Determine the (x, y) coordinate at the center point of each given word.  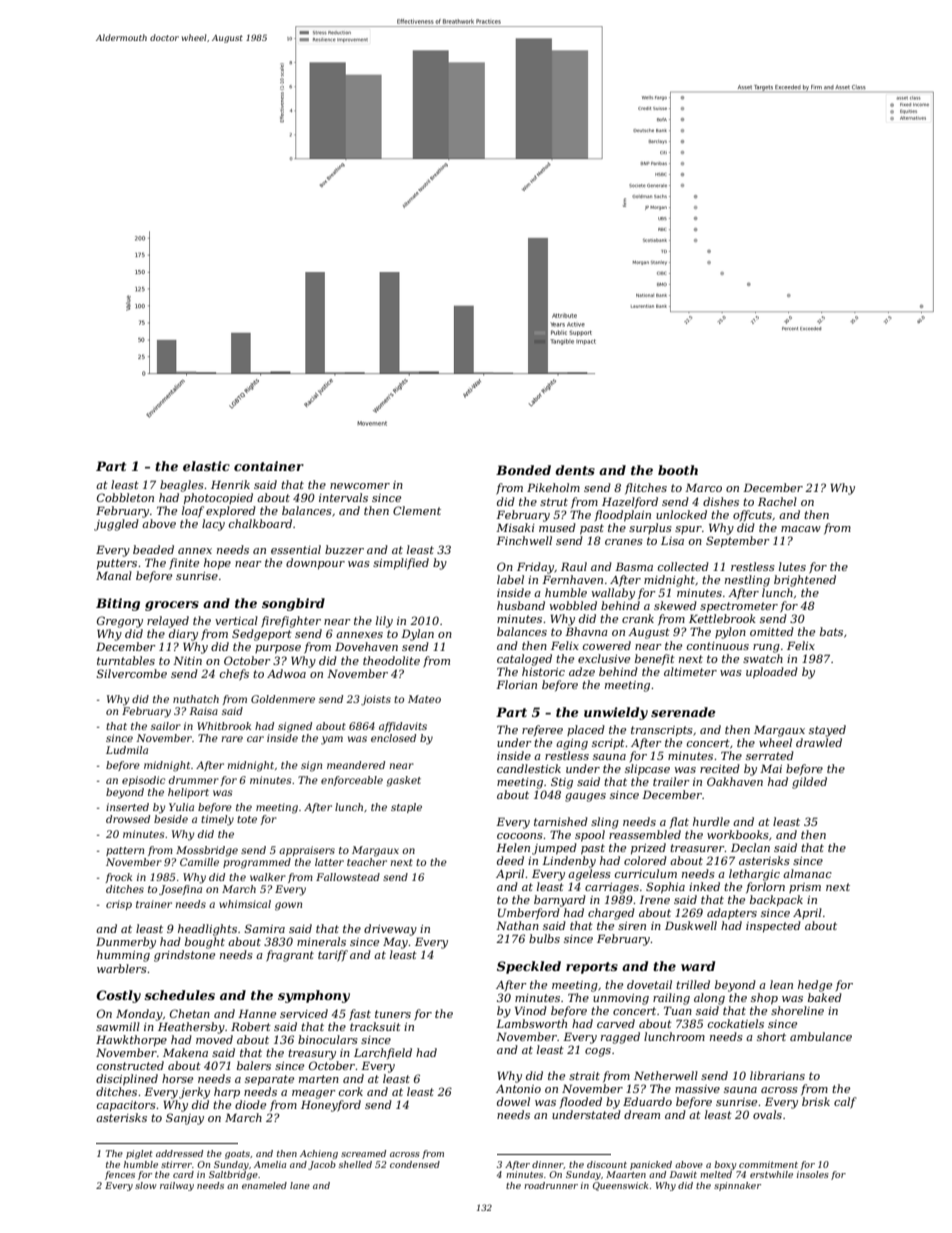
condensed (415, 1164)
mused (557, 527)
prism (805, 888)
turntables (126, 660)
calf (845, 1103)
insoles (813, 1174)
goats (237, 1155)
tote (247, 819)
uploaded (772, 673)
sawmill (118, 1026)
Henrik (230, 484)
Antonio (518, 1089)
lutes (792, 566)
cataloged (524, 660)
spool (590, 836)
